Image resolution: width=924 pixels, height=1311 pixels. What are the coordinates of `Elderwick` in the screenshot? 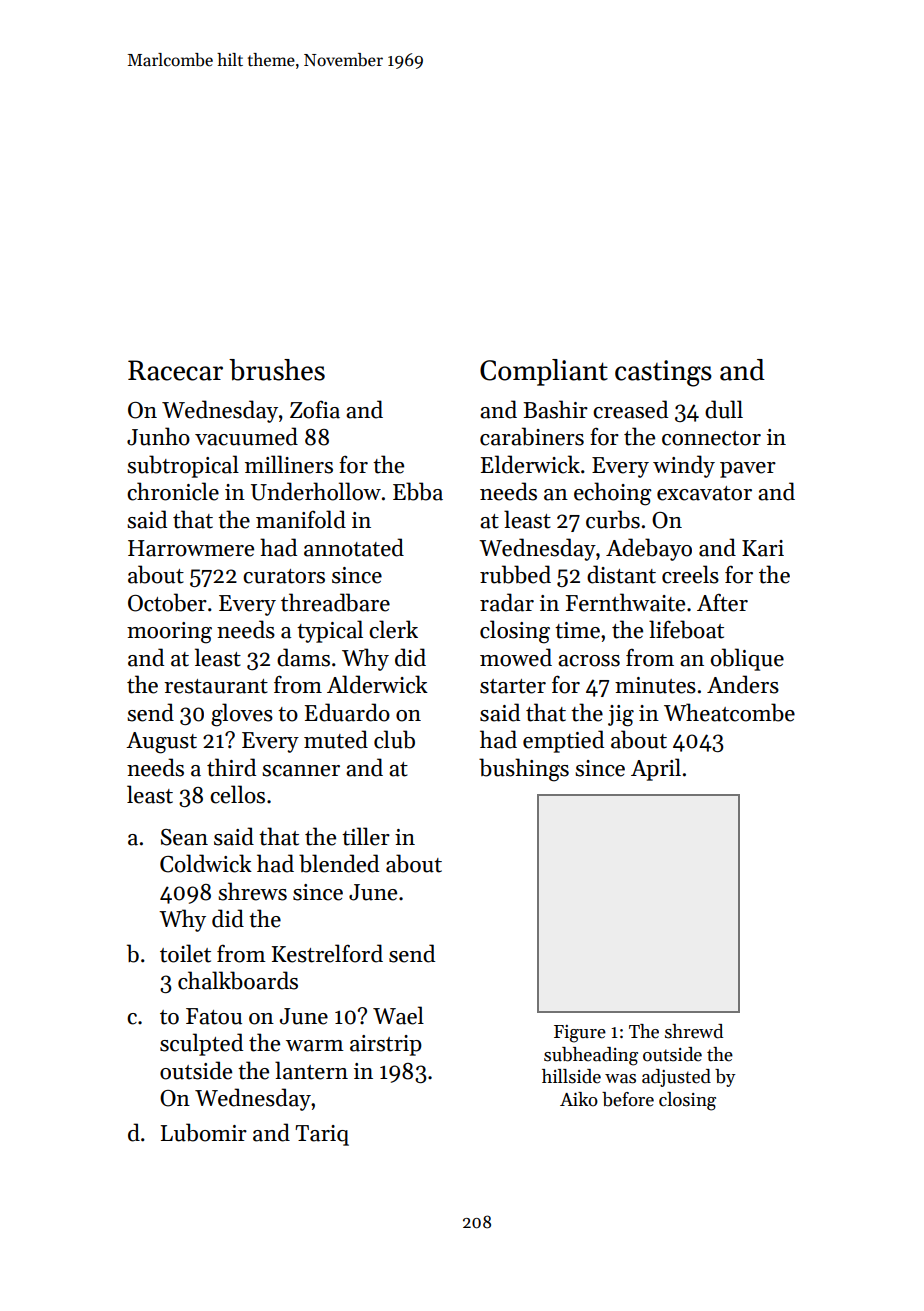 It's located at (530, 464).
